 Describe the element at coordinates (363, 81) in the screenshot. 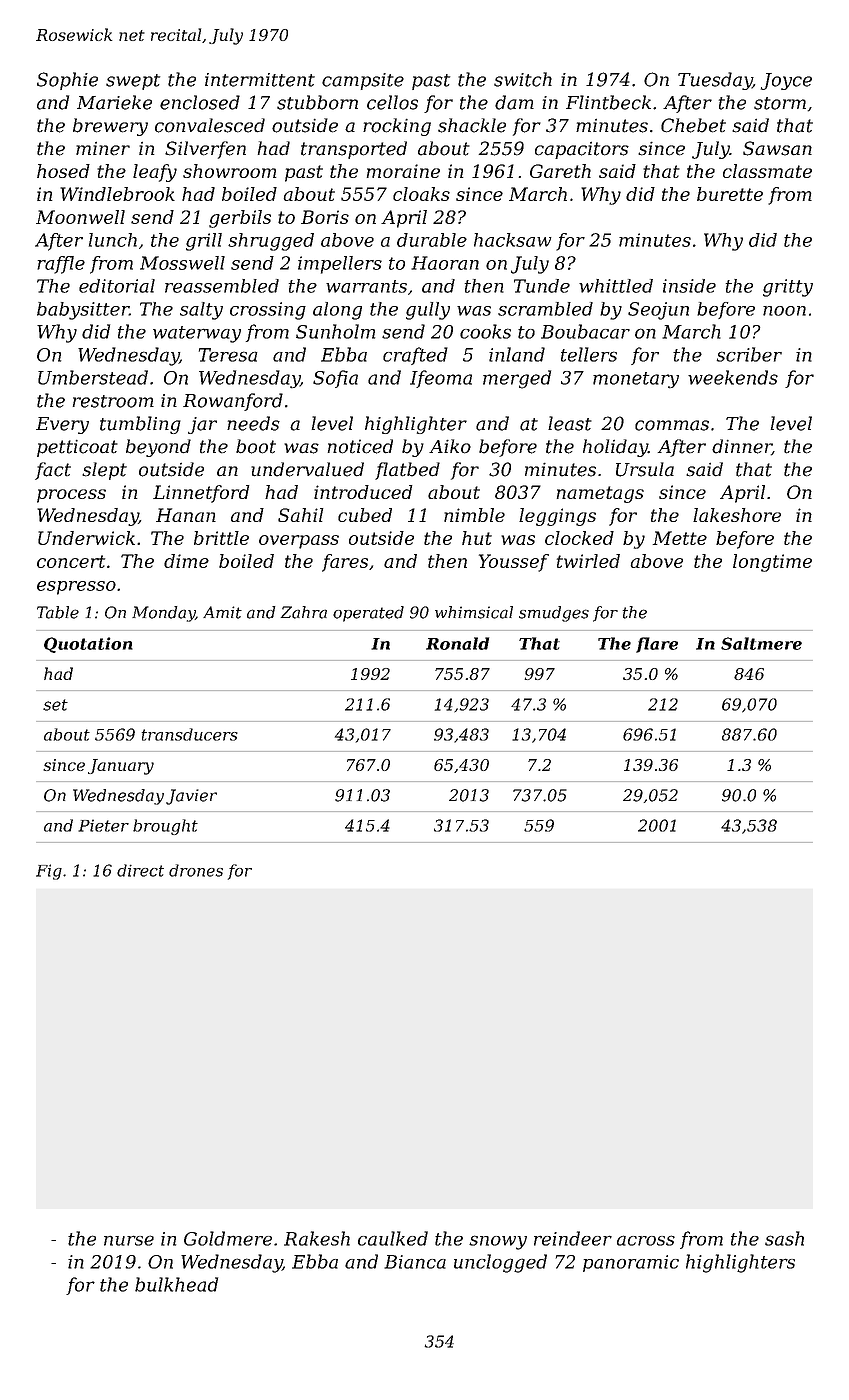

I see `campsite` at that location.
